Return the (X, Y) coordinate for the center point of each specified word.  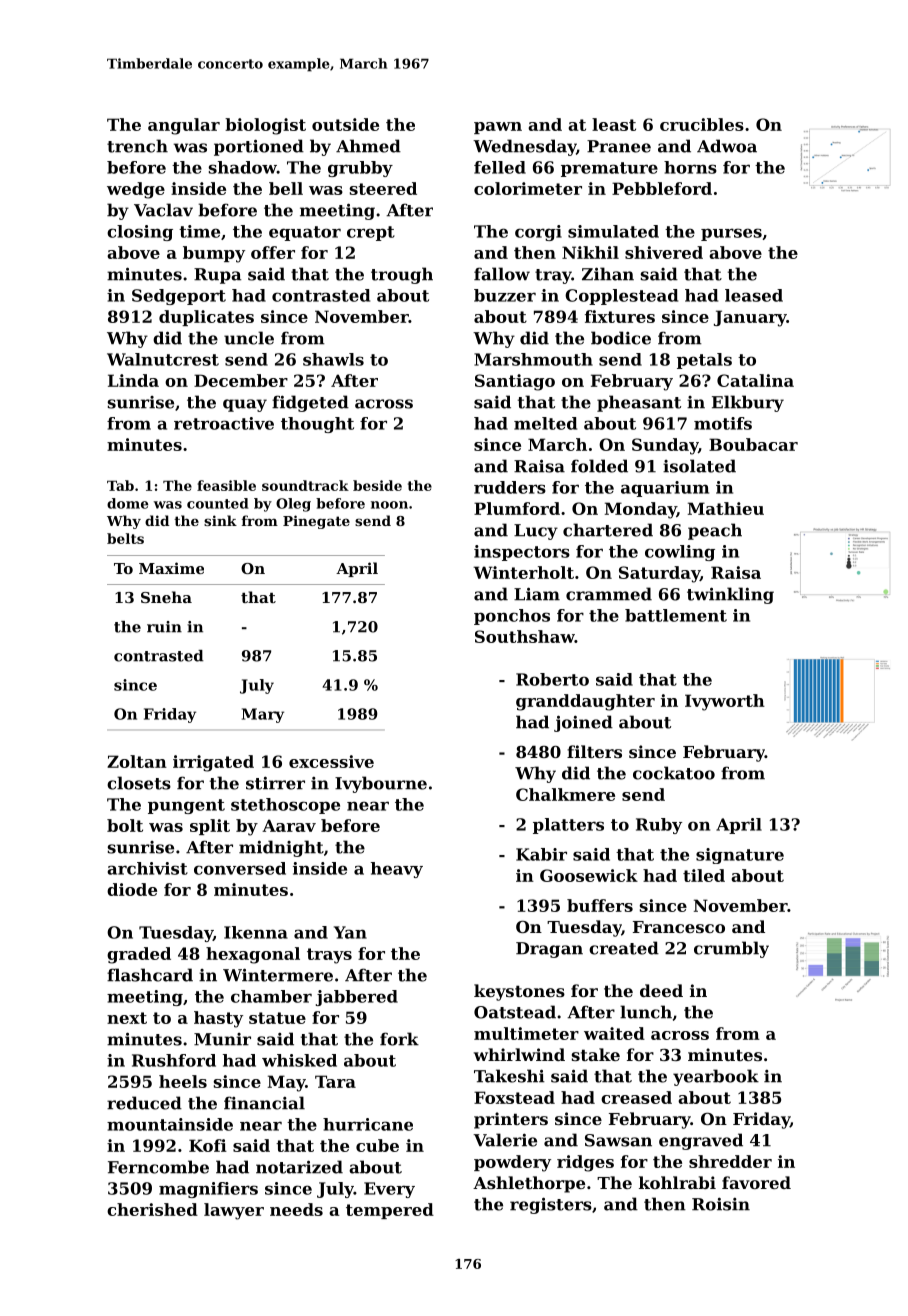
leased (754, 295)
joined (583, 723)
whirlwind (519, 1054)
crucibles (702, 124)
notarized (299, 1167)
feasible (226, 485)
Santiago (515, 382)
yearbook (716, 1077)
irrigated (213, 763)
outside (345, 124)
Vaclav (163, 210)
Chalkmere (565, 794)
